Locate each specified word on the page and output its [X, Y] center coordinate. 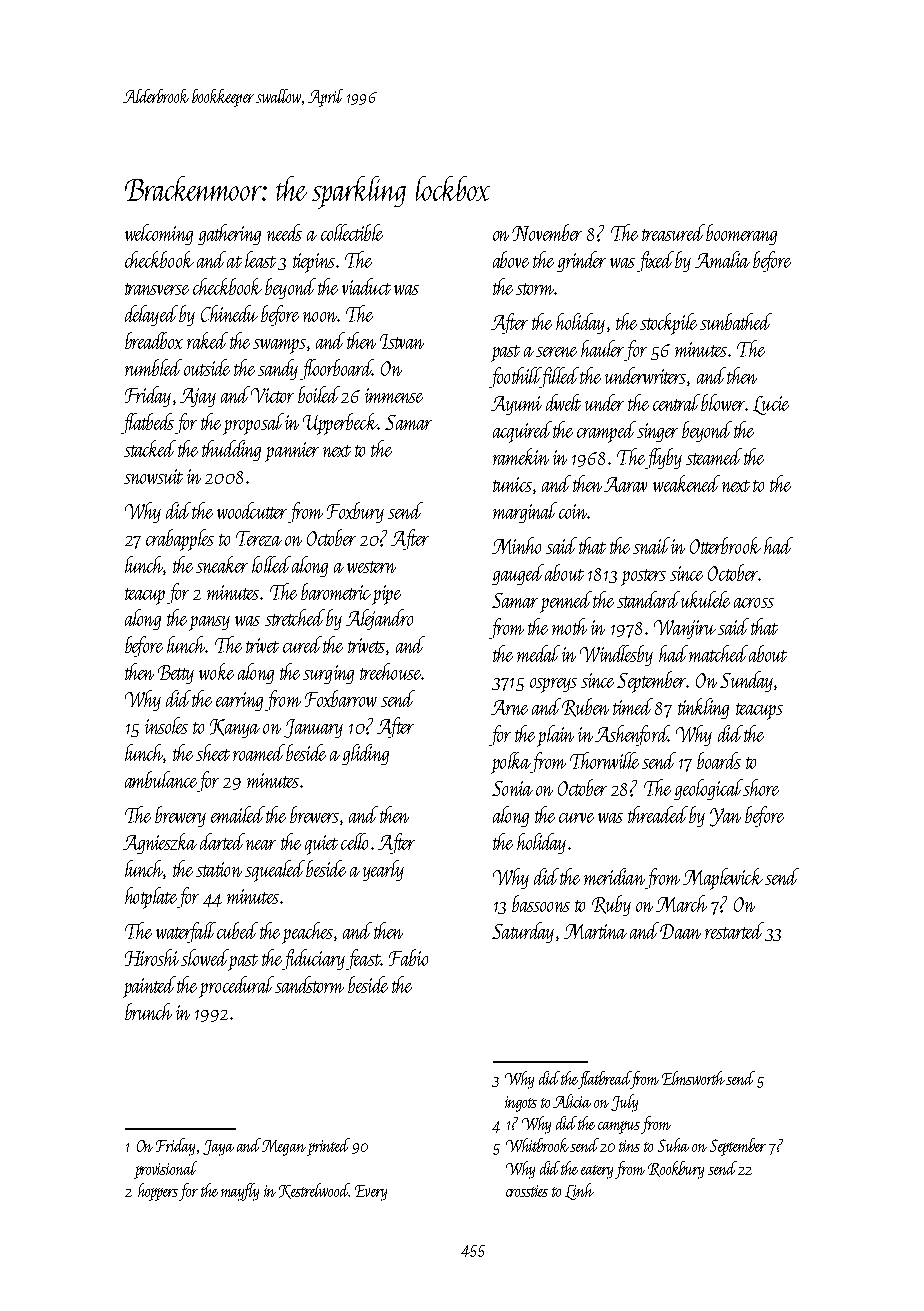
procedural [236, 987]
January [313, 728]
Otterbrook [725, 545]
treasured [673, 232]
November [547, 232]
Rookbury [676, 1170]
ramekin [521, 456]
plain [555, 736]
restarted [734, 930]
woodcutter [252, 510]
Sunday [746, 681]
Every [371, 1193]
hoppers [158, 1192]
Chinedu [229, 313]
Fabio [408, 957]
